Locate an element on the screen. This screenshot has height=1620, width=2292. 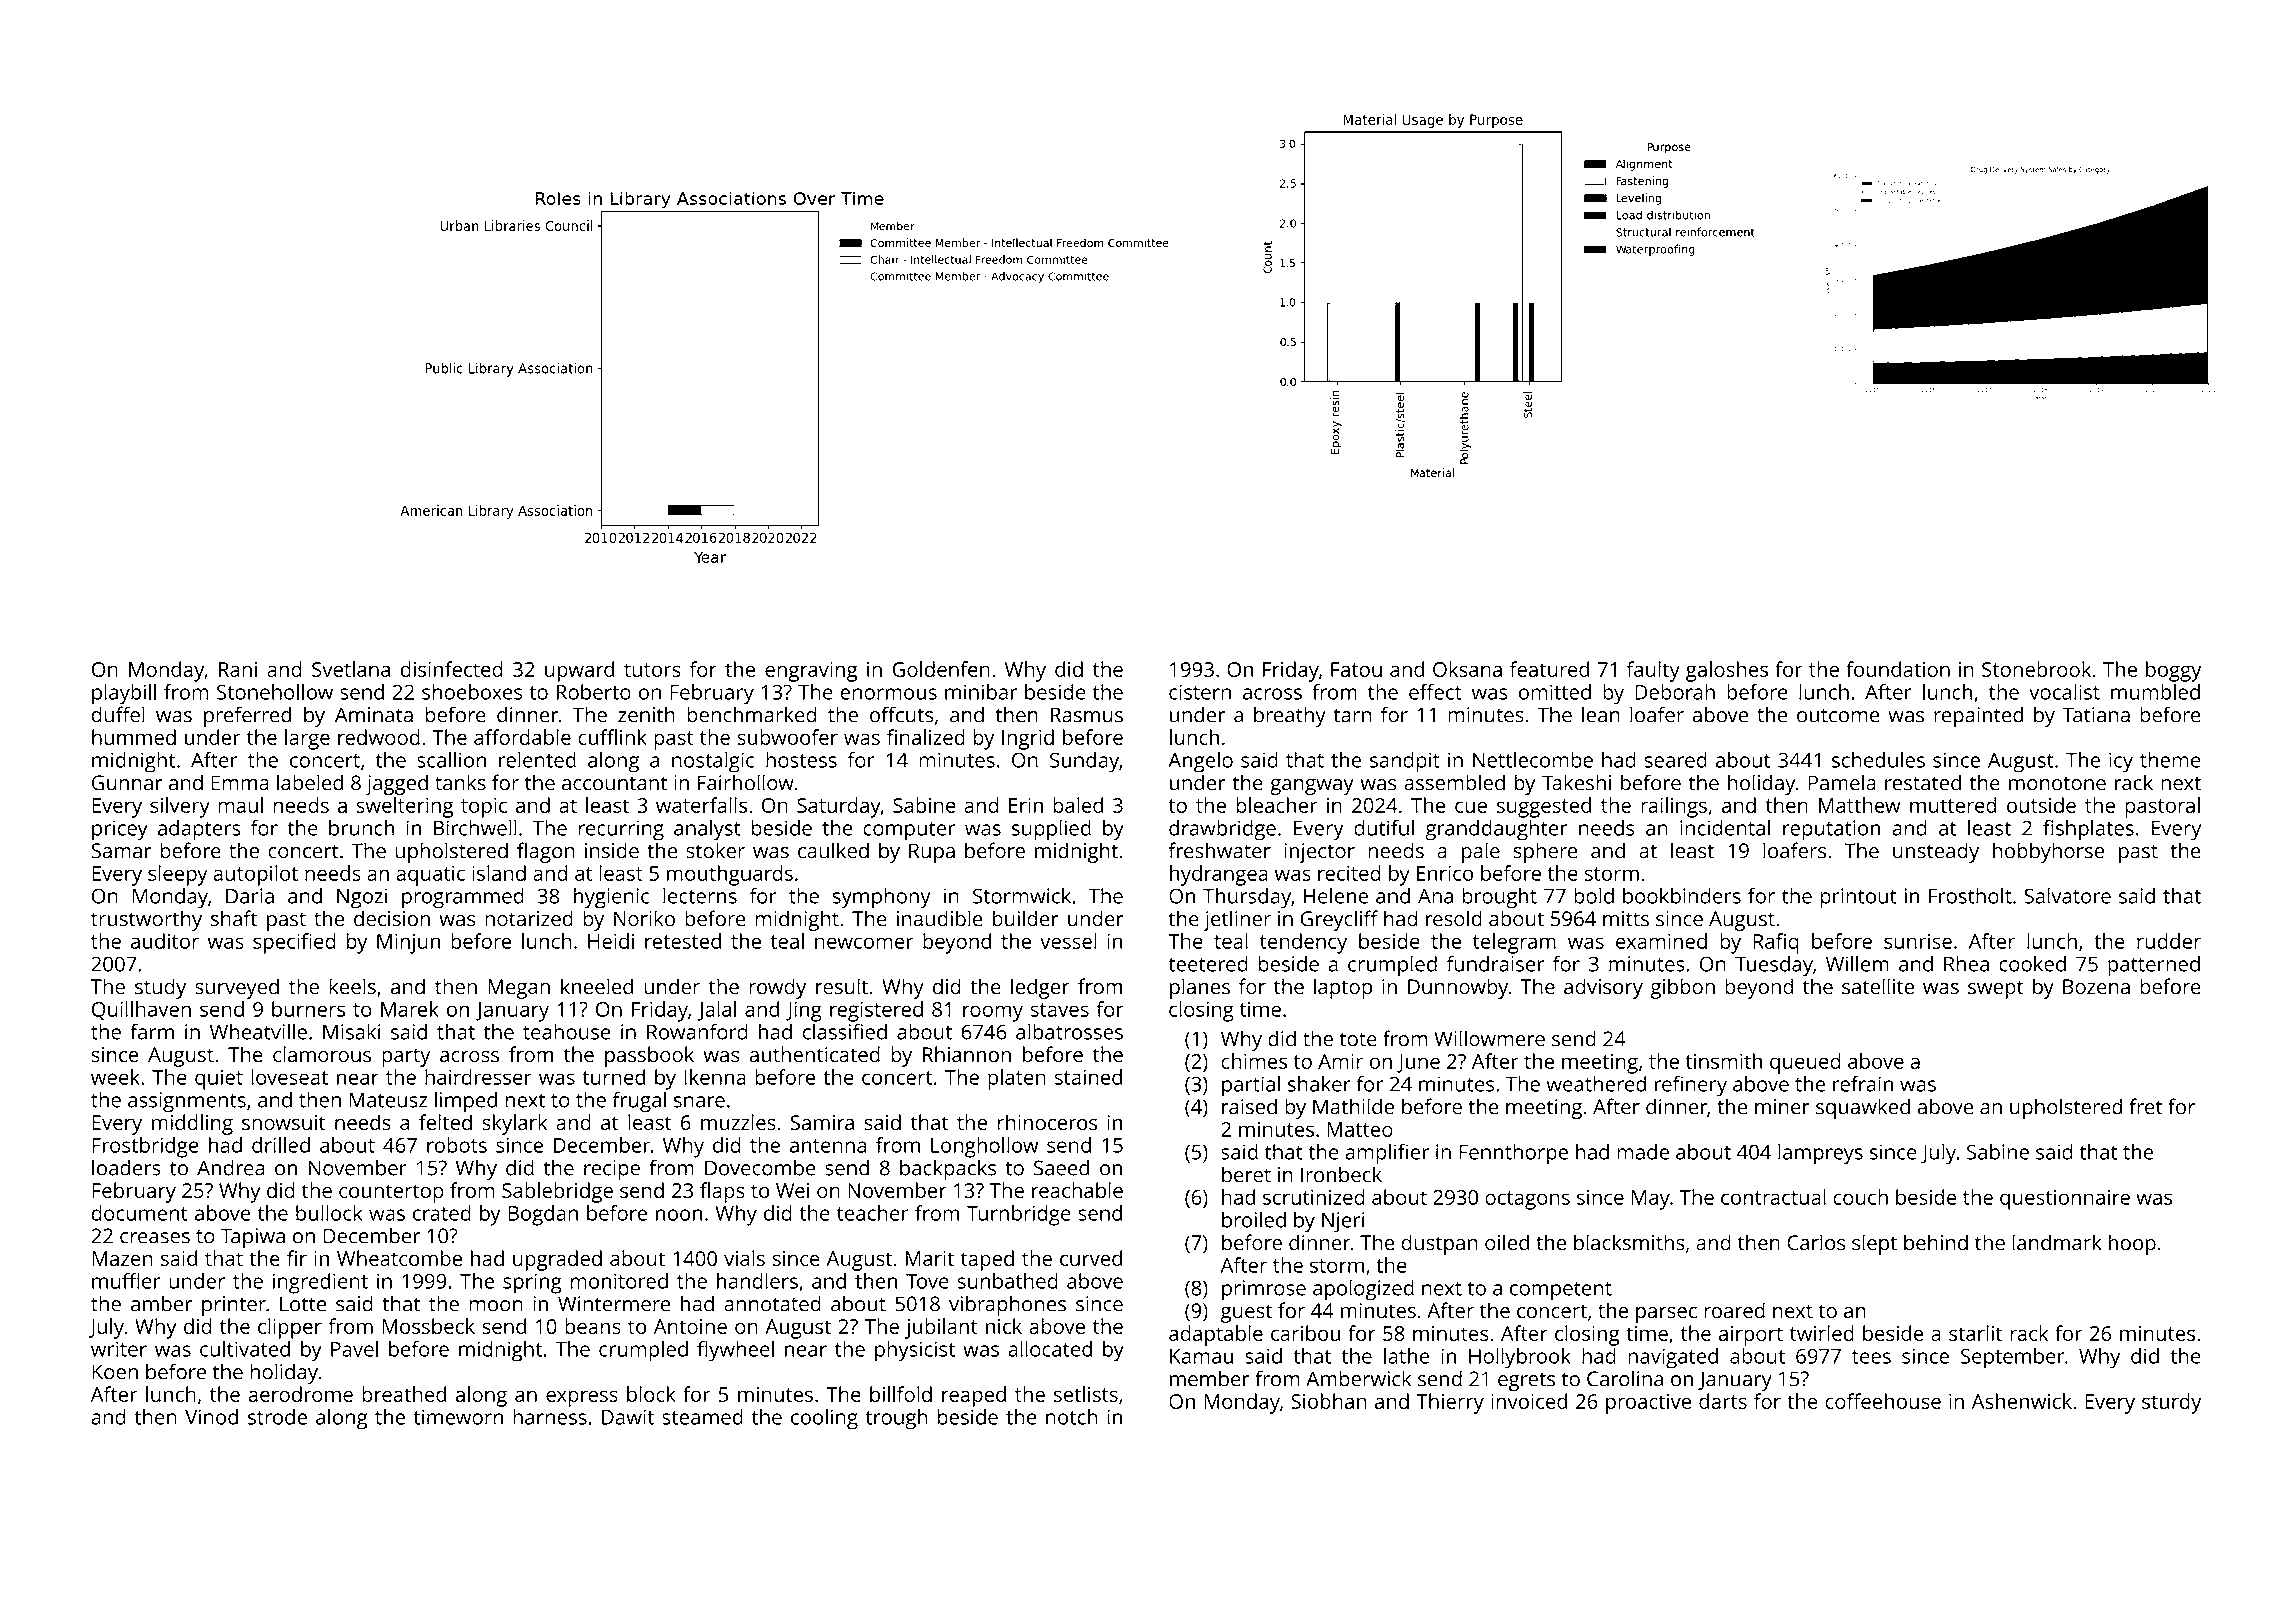
computer is located at coordinates (909, 831).
